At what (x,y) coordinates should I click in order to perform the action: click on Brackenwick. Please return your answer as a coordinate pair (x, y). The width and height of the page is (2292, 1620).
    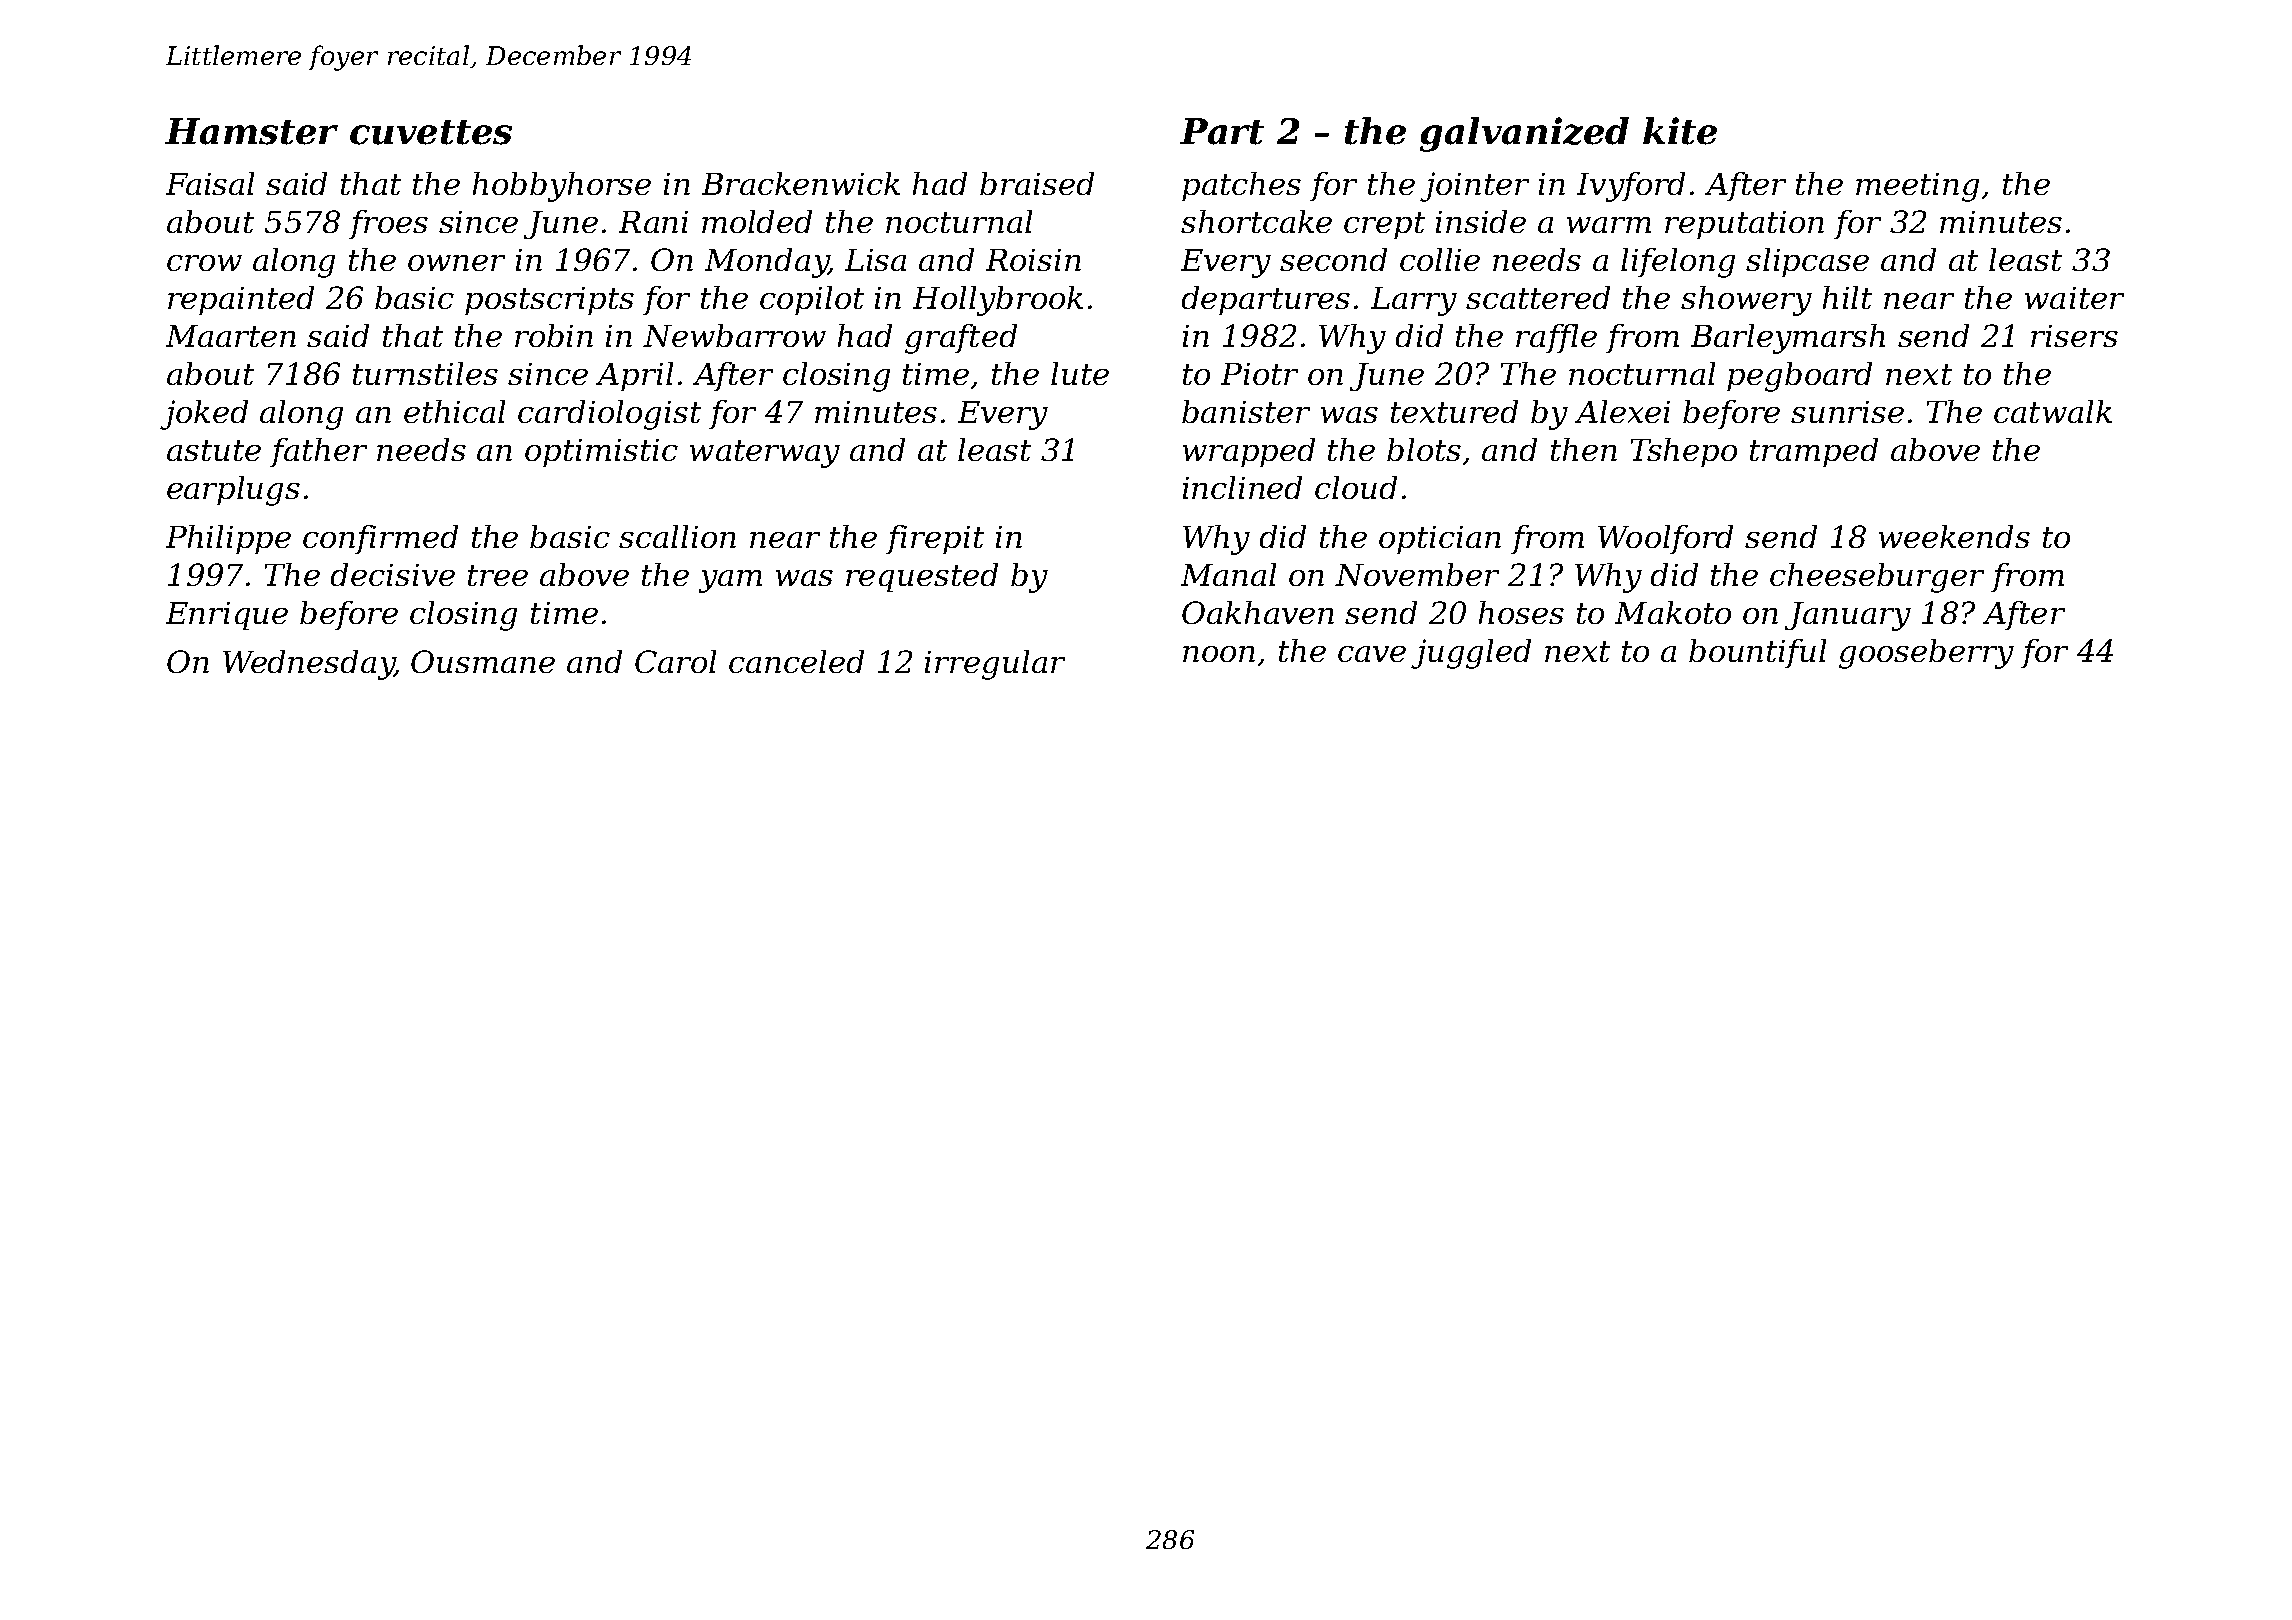
    Looking at the image, I should click on (801, 183).
